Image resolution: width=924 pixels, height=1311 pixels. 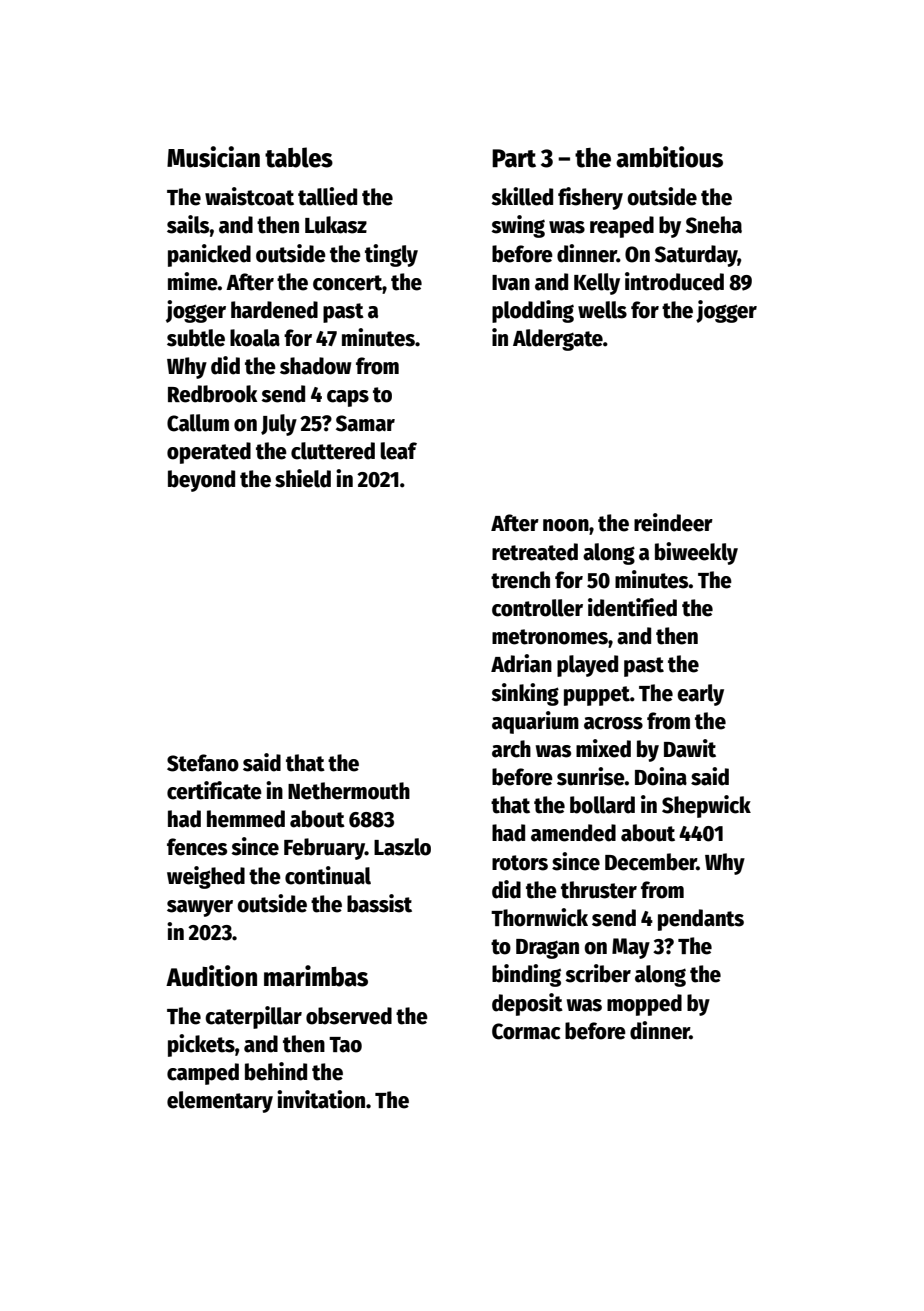 What do you see at coordinates (203, 763) in the document?
I see `Stefano` at bounding box center [203, 763].
